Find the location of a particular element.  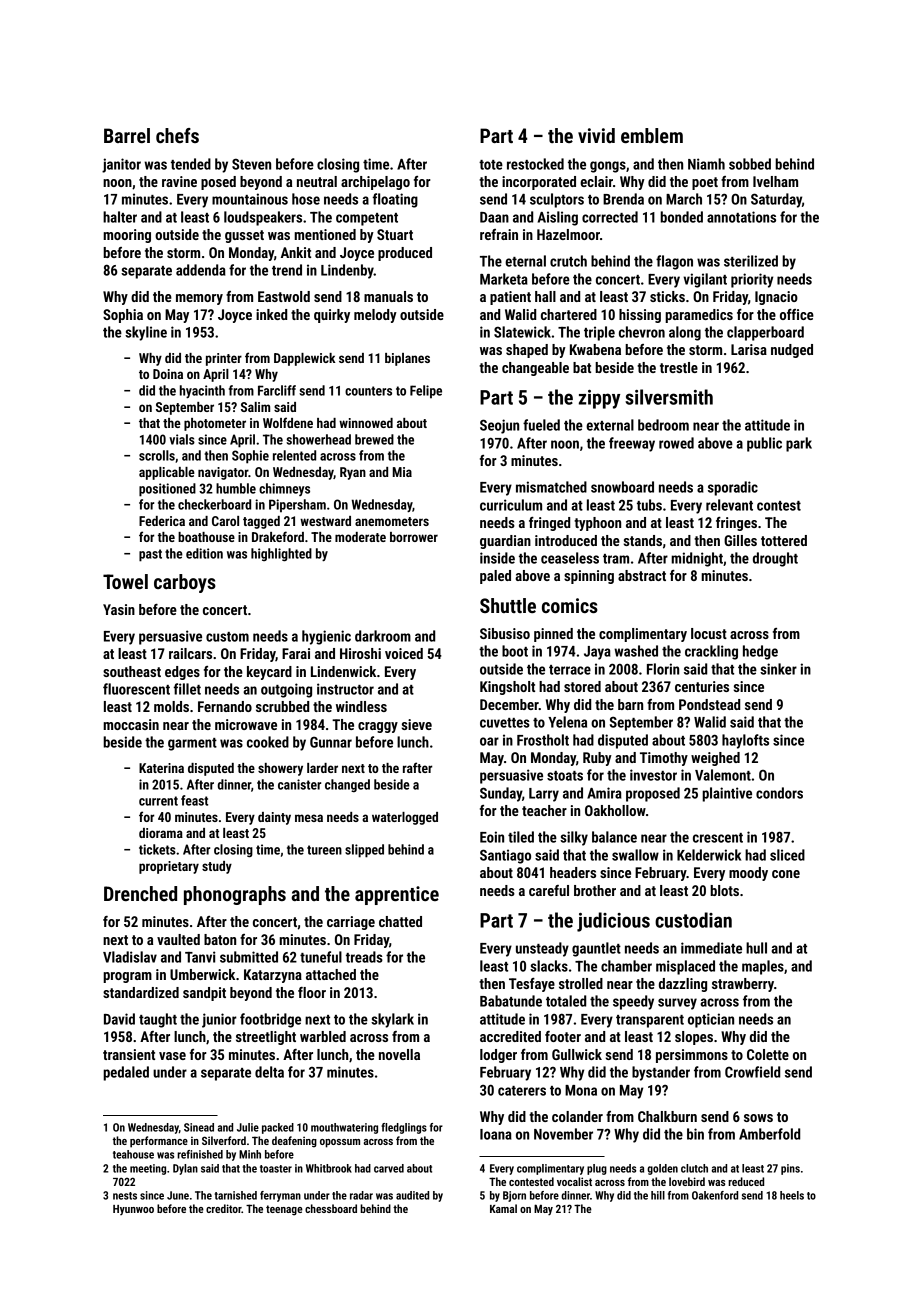

Ignacio is located at coordinates (776, 298).
